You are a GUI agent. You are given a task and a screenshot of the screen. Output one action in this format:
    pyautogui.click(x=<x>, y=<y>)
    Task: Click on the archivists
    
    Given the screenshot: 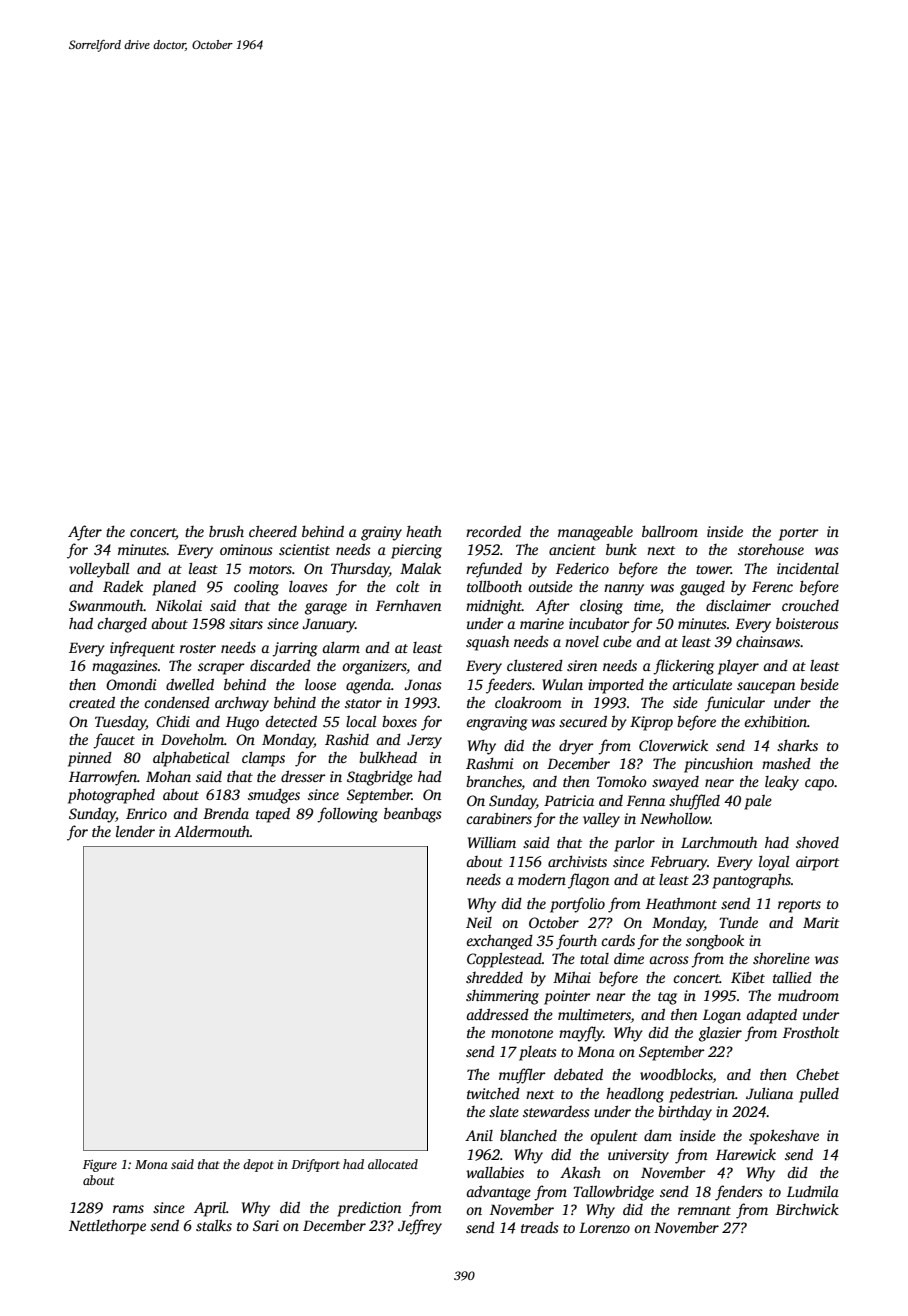 What is the action you would take?
    pyautogui.click(x=577, y=861)
